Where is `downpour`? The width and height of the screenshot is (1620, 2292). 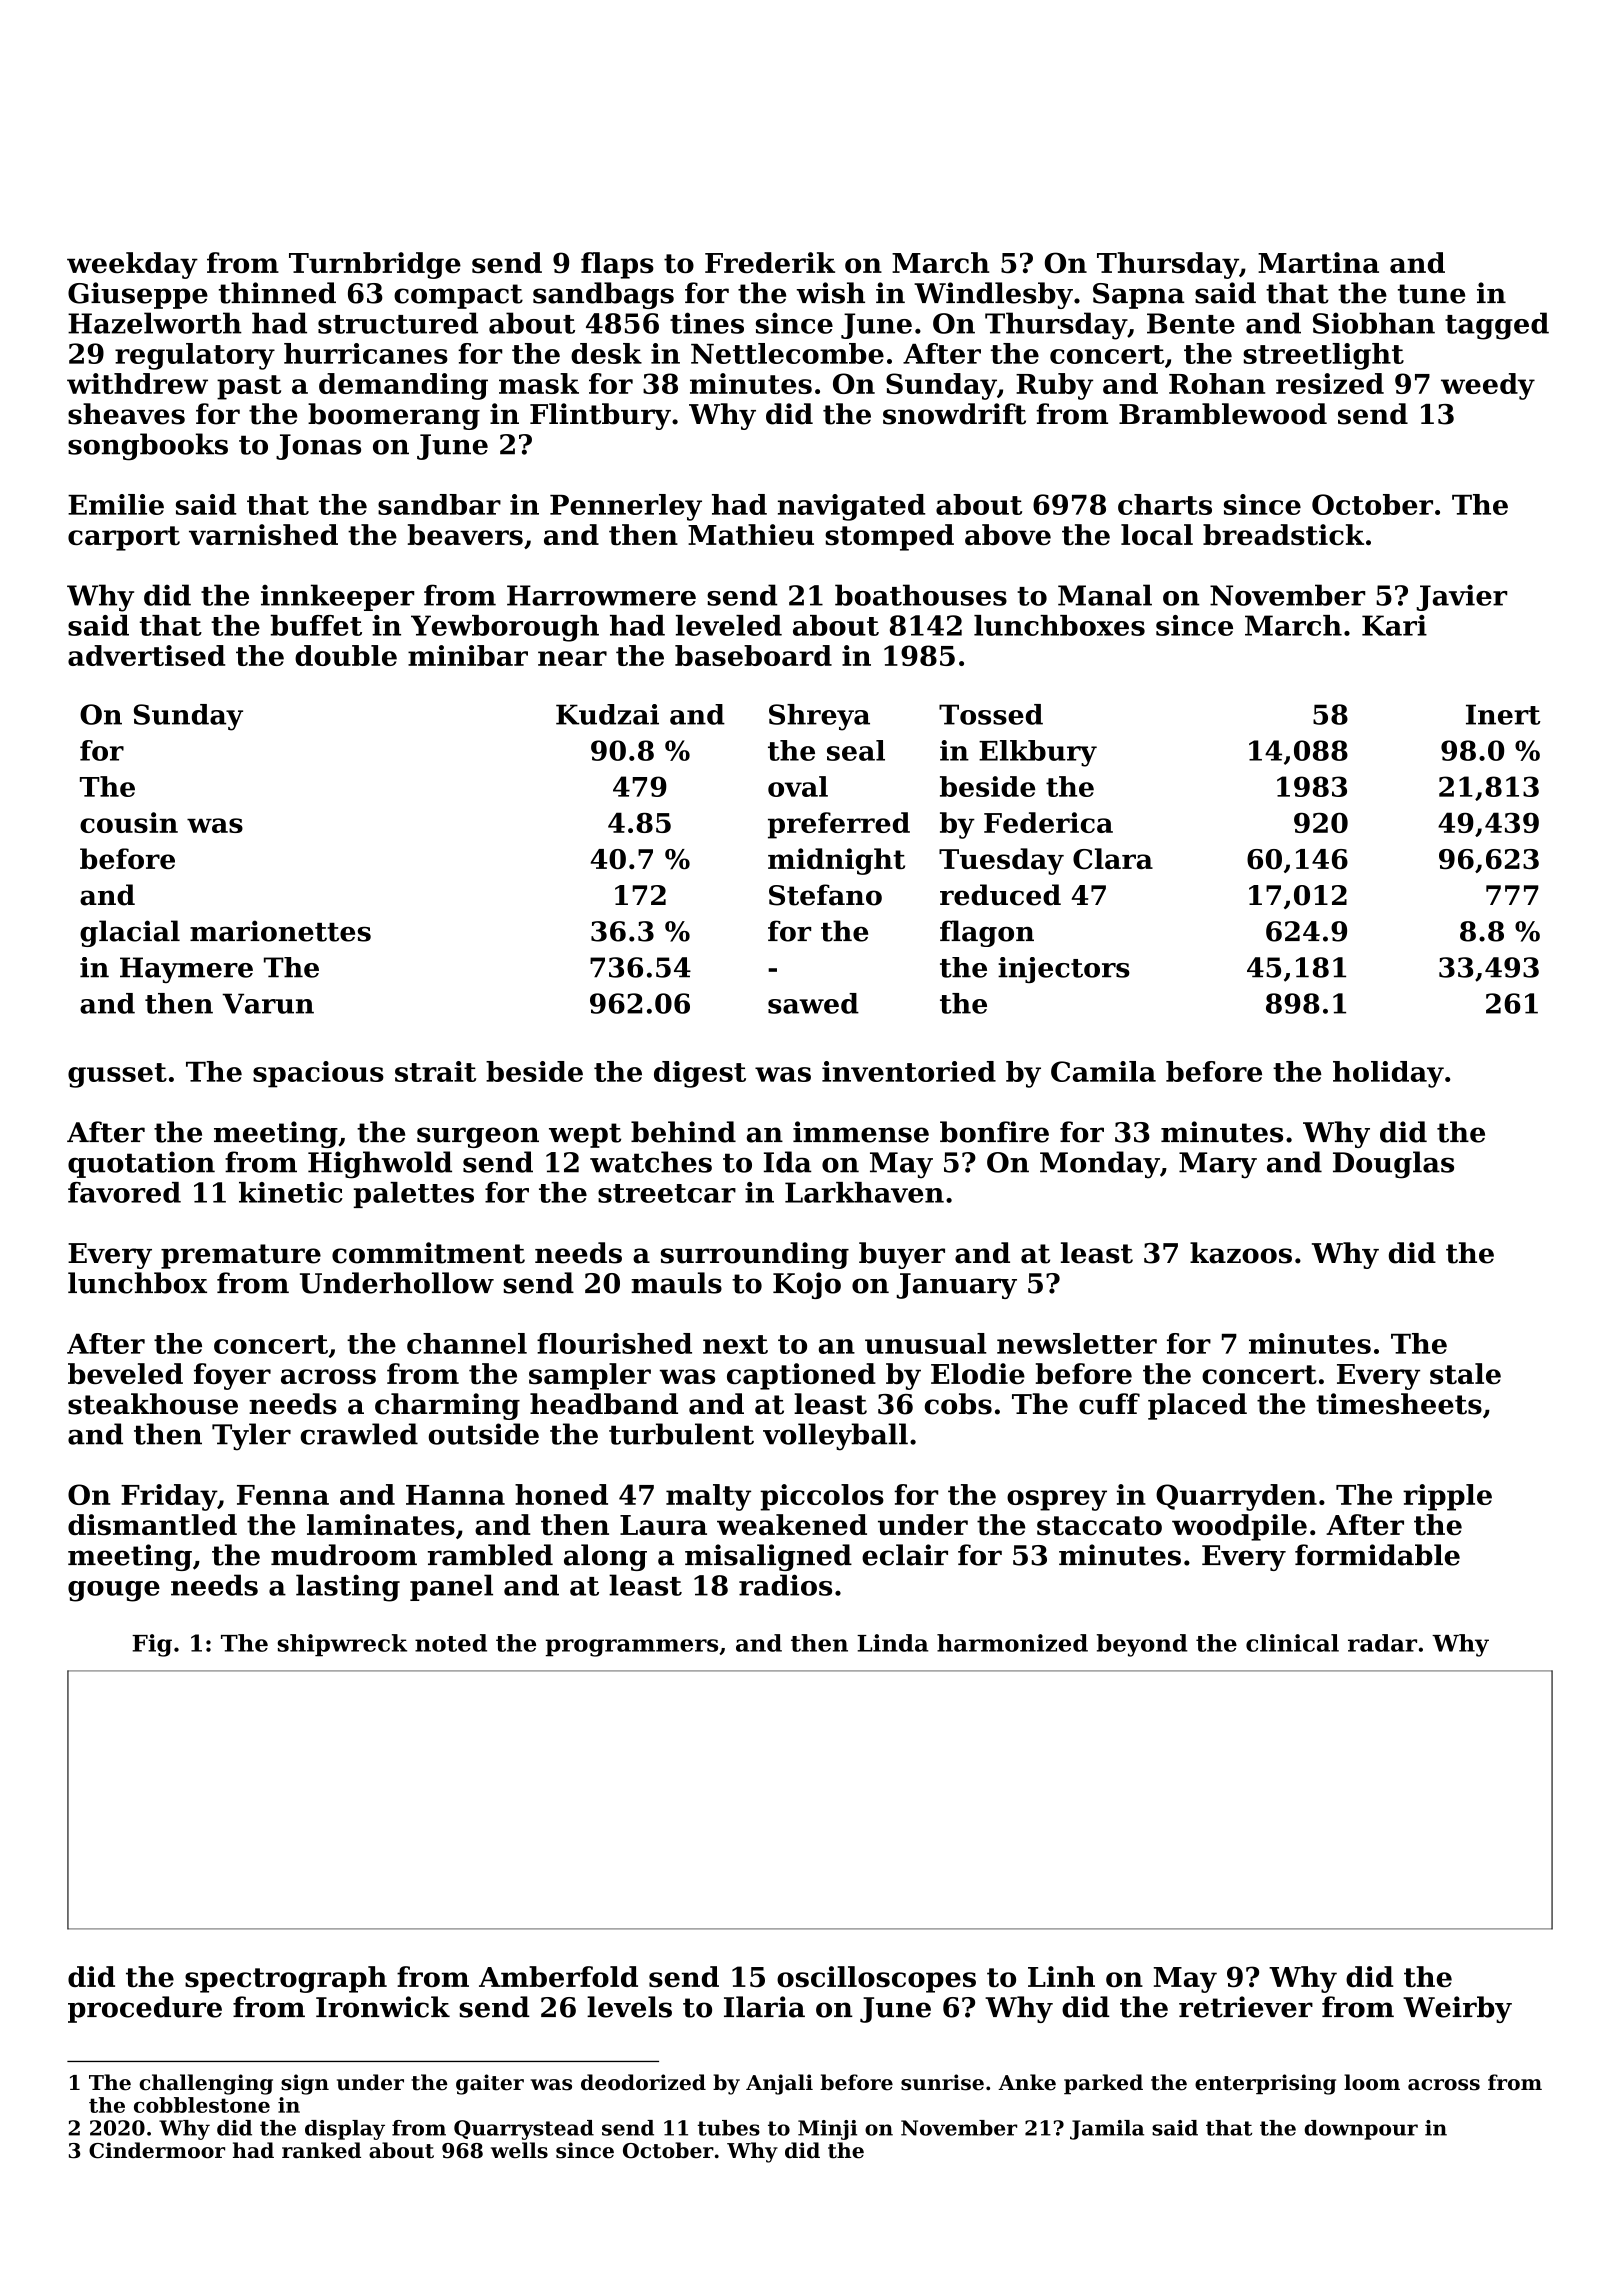
downpour is located at coordinates (1361, 2130).
